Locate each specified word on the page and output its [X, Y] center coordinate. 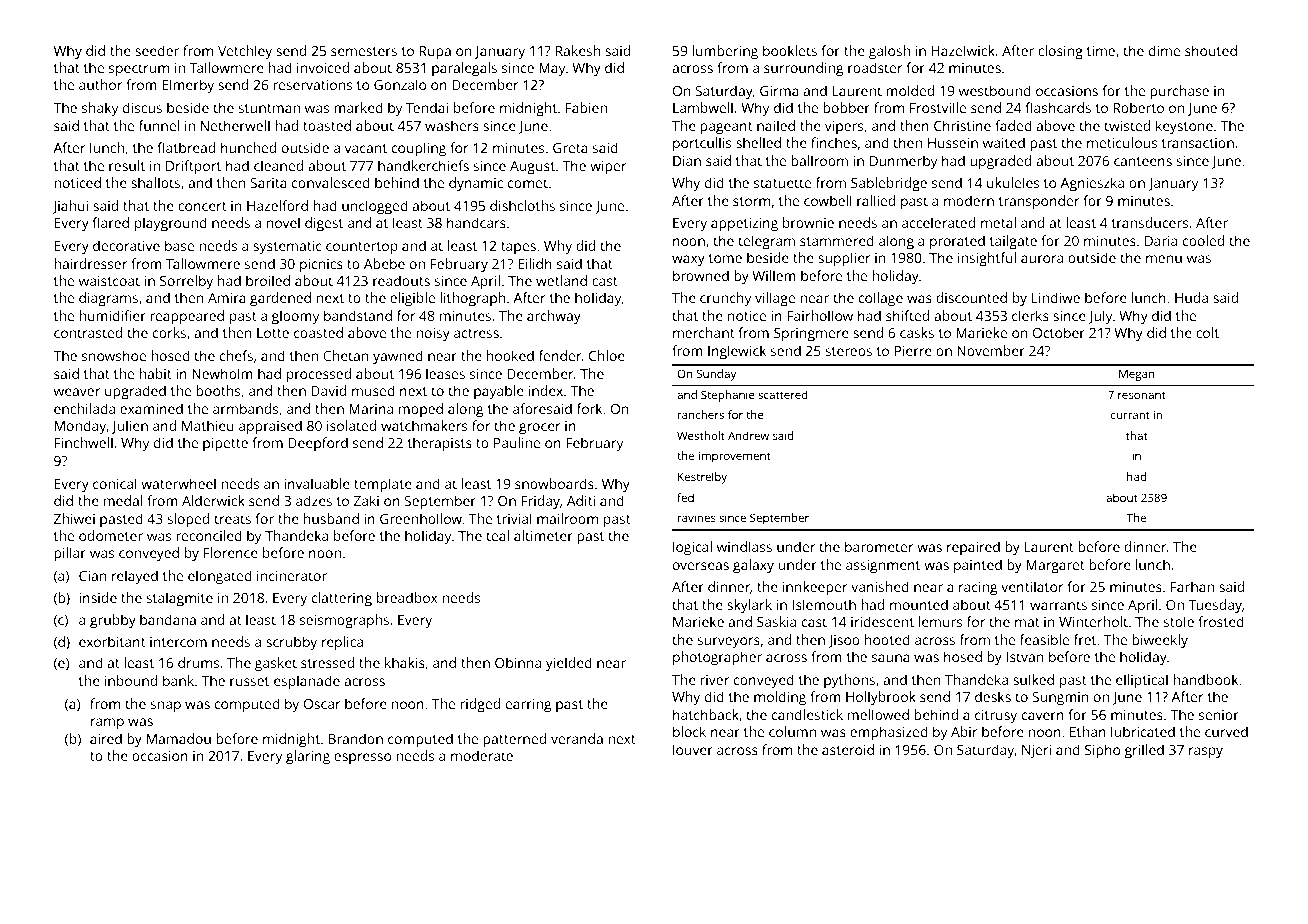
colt [1207, 332]
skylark [749, 606]
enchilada [84, 408]
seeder [157, 50]
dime [1164, 50]
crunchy [725, 299]
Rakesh [578, 50]
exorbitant [112, 641]
